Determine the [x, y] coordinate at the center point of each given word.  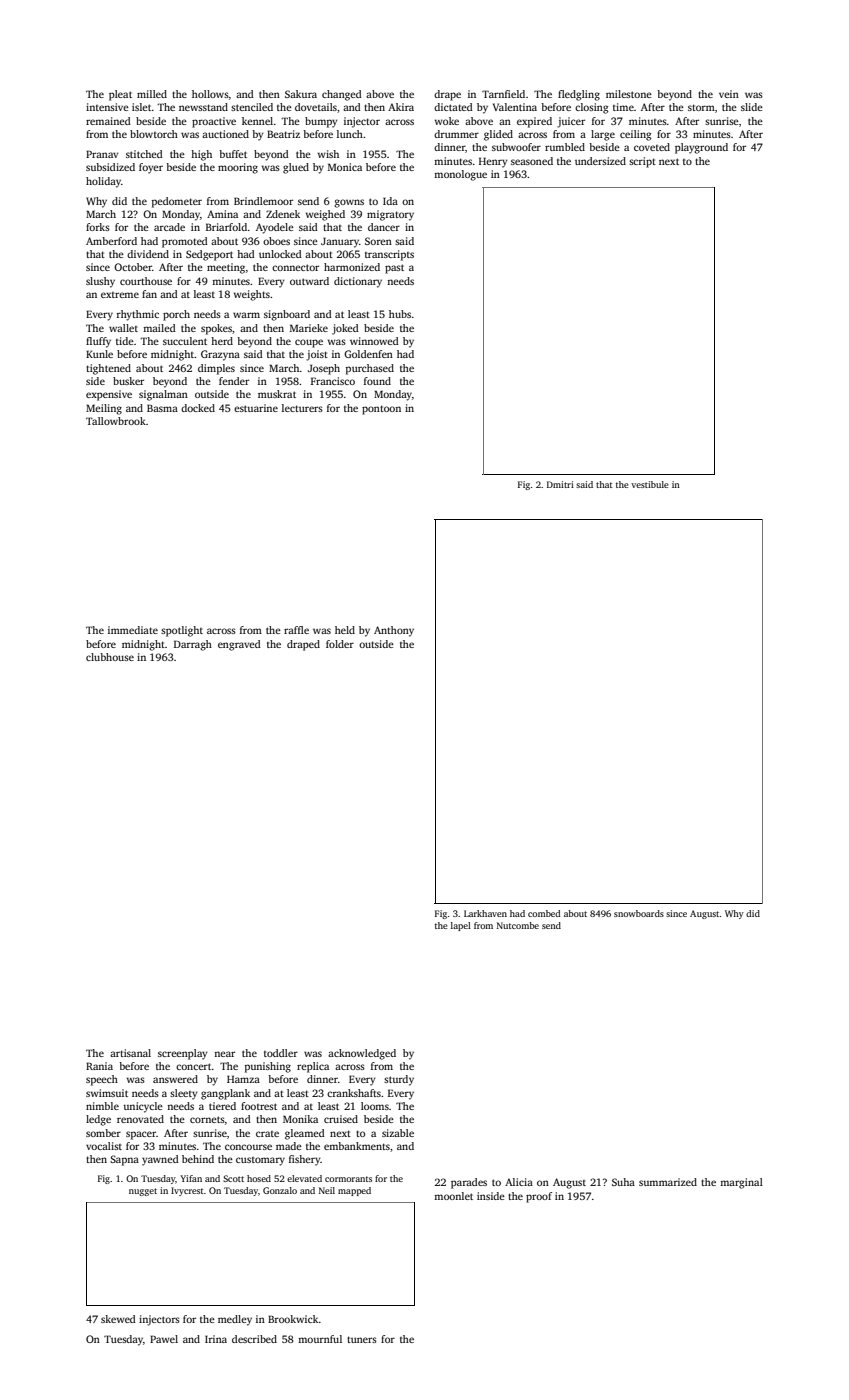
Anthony [394, 631]
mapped [354, 1191]
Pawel [164, 1339]
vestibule [650, 484]
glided [498, 135]
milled [152, 94]
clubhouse [110, 657]
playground [701, 148]
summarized [668, 1182]
